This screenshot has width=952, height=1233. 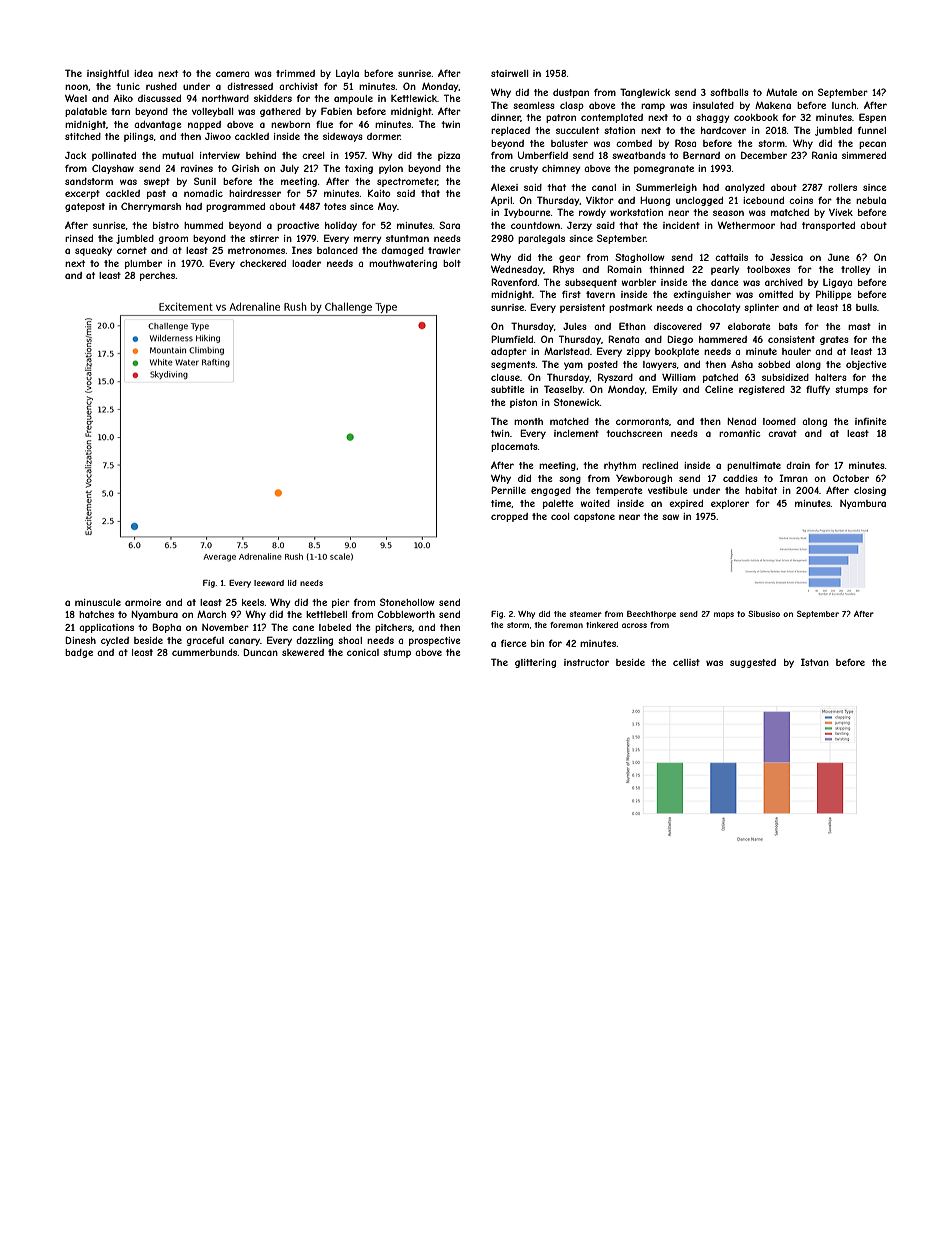 What do you see at coordinates (260, 652) in the screenshot?
I see `Duncan` at bounding box center [260, 652].
